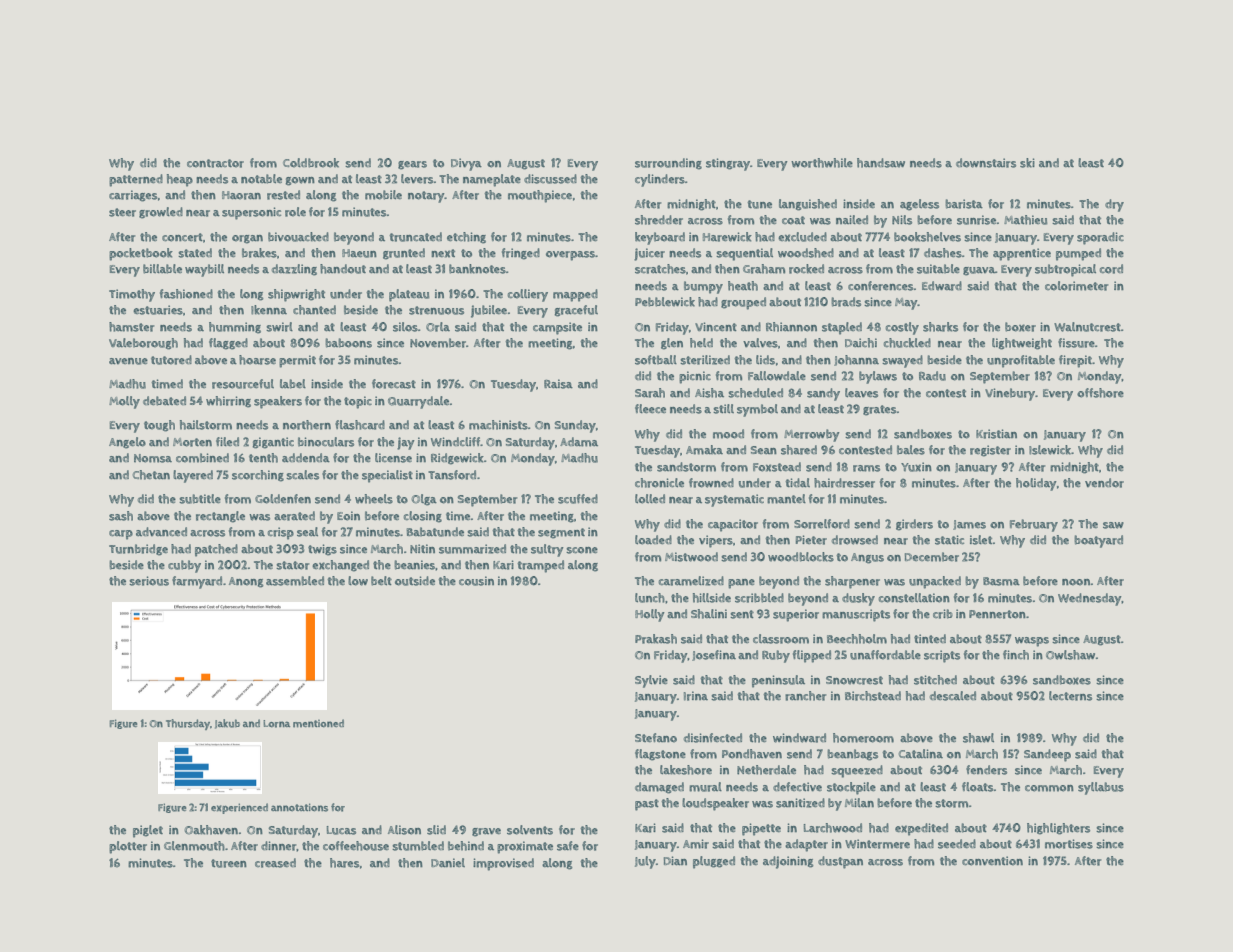 This screenshot has height=952, width=1233. What do you see at coordinates (704, 450) in the screenshot?
I see `Amaka` at bounding box center [704, 450].
